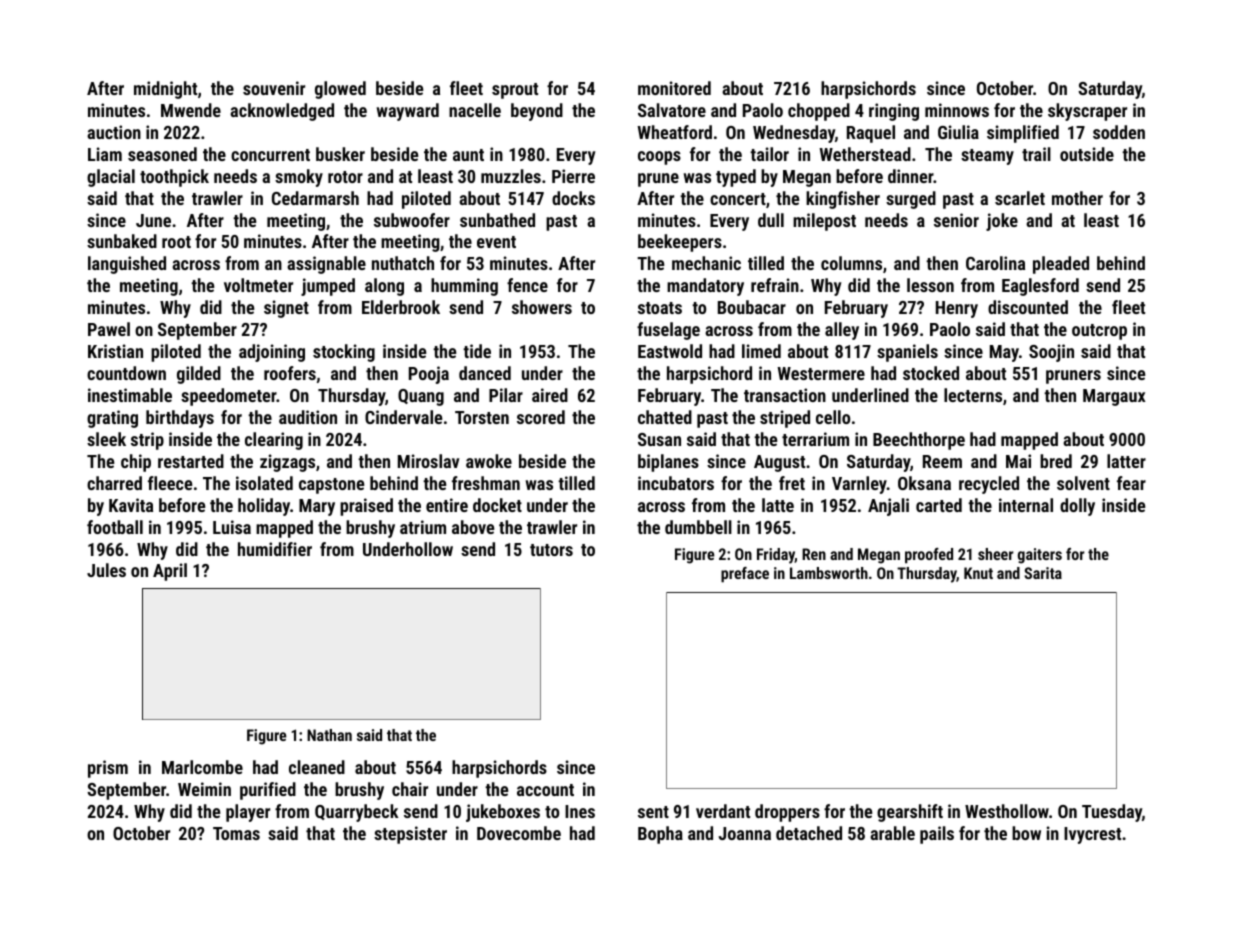 Image resolution: width=1233 pixels, height=952 pixels. Describe the element at coordinates (550, 395) in the screenshot. I see `aired` at that location.
